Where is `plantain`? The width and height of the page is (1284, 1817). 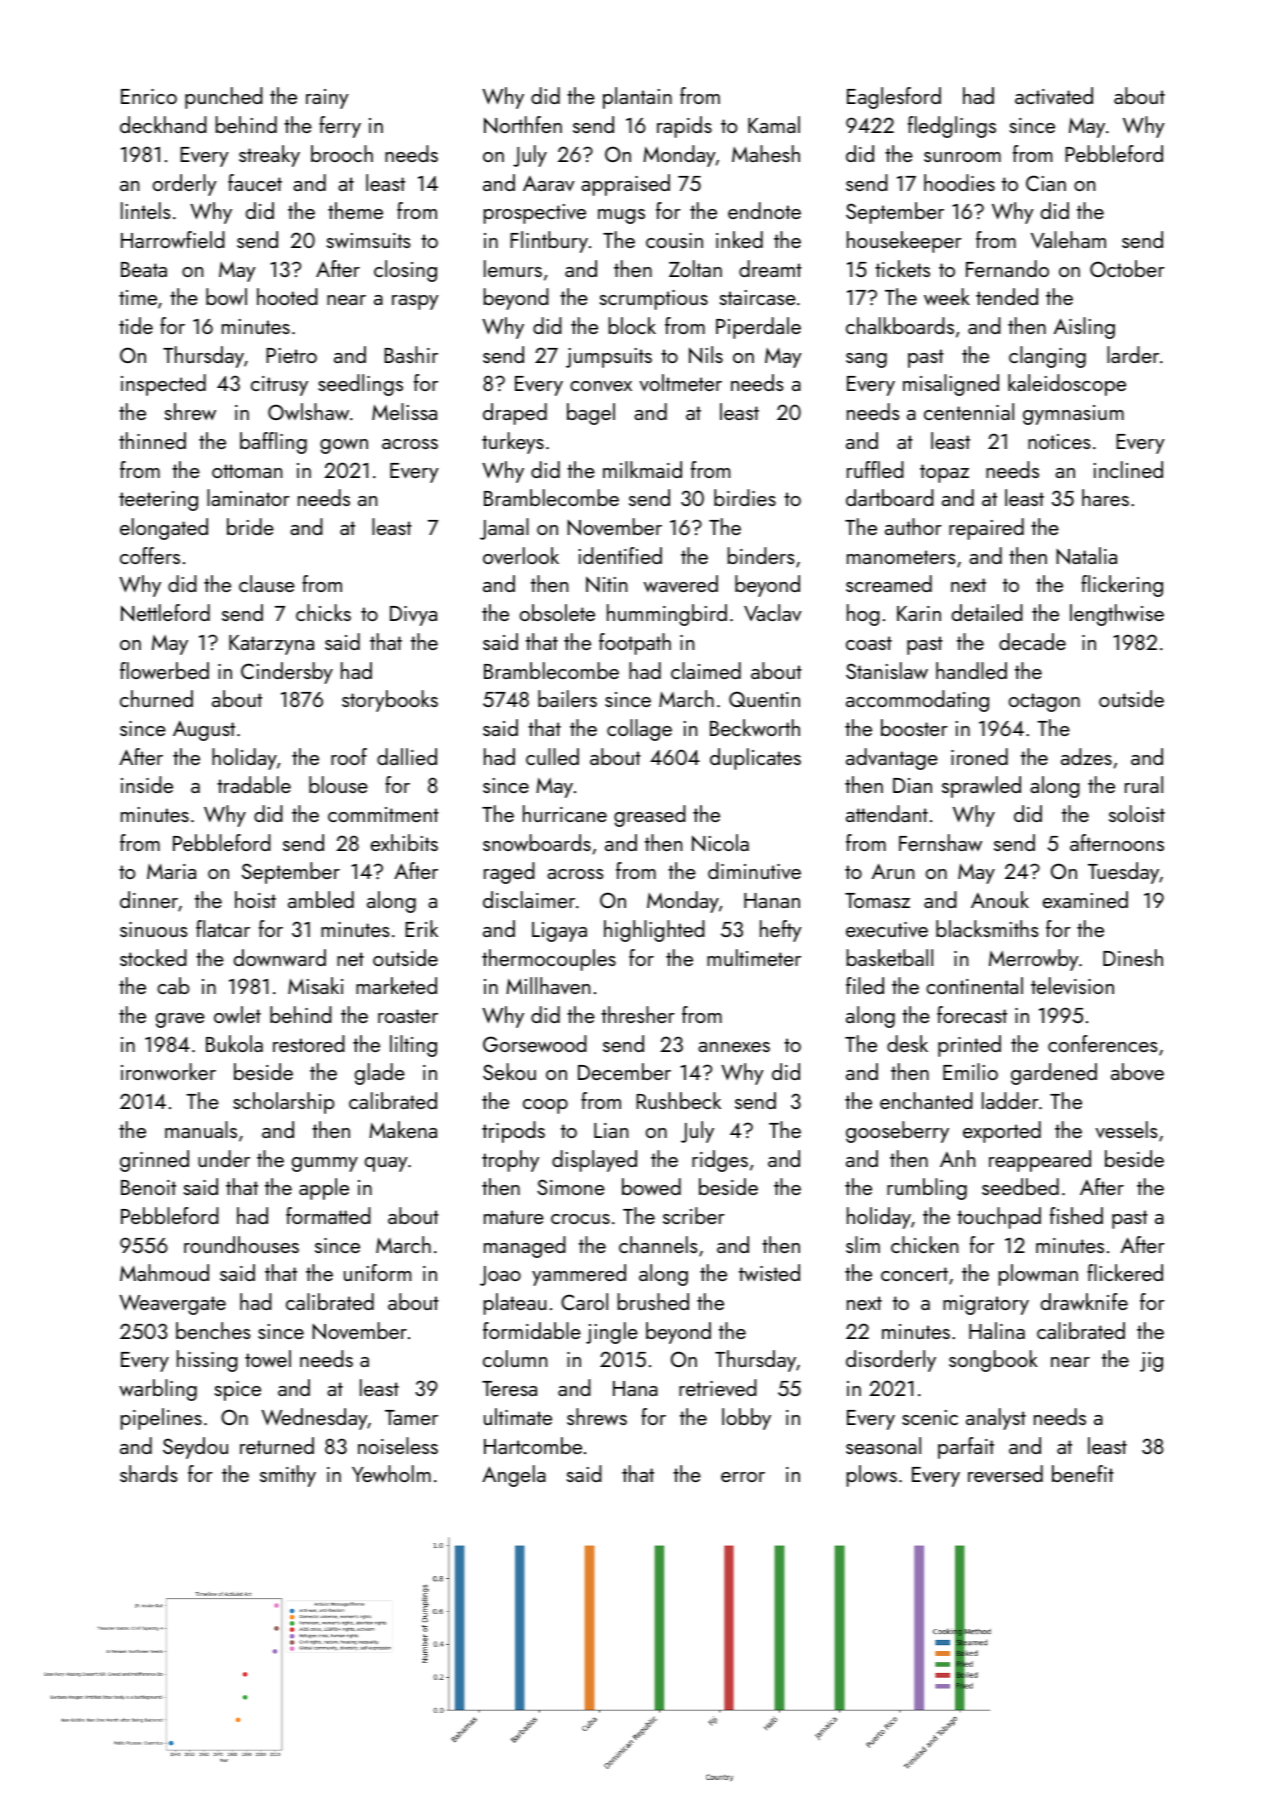 plantain is located at coordinates (637, 98).
